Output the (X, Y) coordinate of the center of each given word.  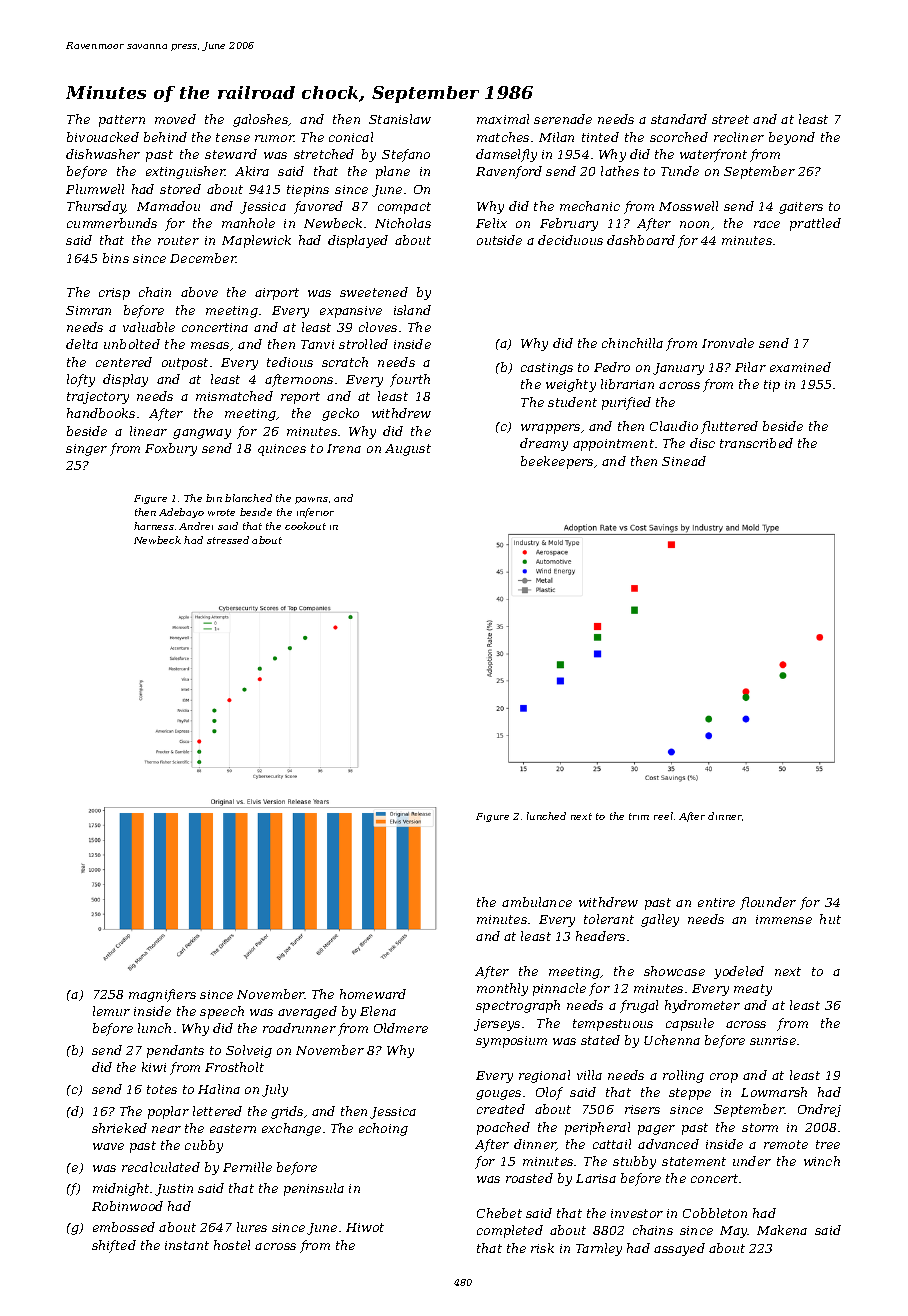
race (767, 224)
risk (542, 1248)
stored (180, 189)
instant (187, 1245)
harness (154, 526)
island (412, 310)
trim (639, 816)
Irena (344, 448)
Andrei (196, 526)
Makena (782, 1230)
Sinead (684, 461)
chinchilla (632, 343)
